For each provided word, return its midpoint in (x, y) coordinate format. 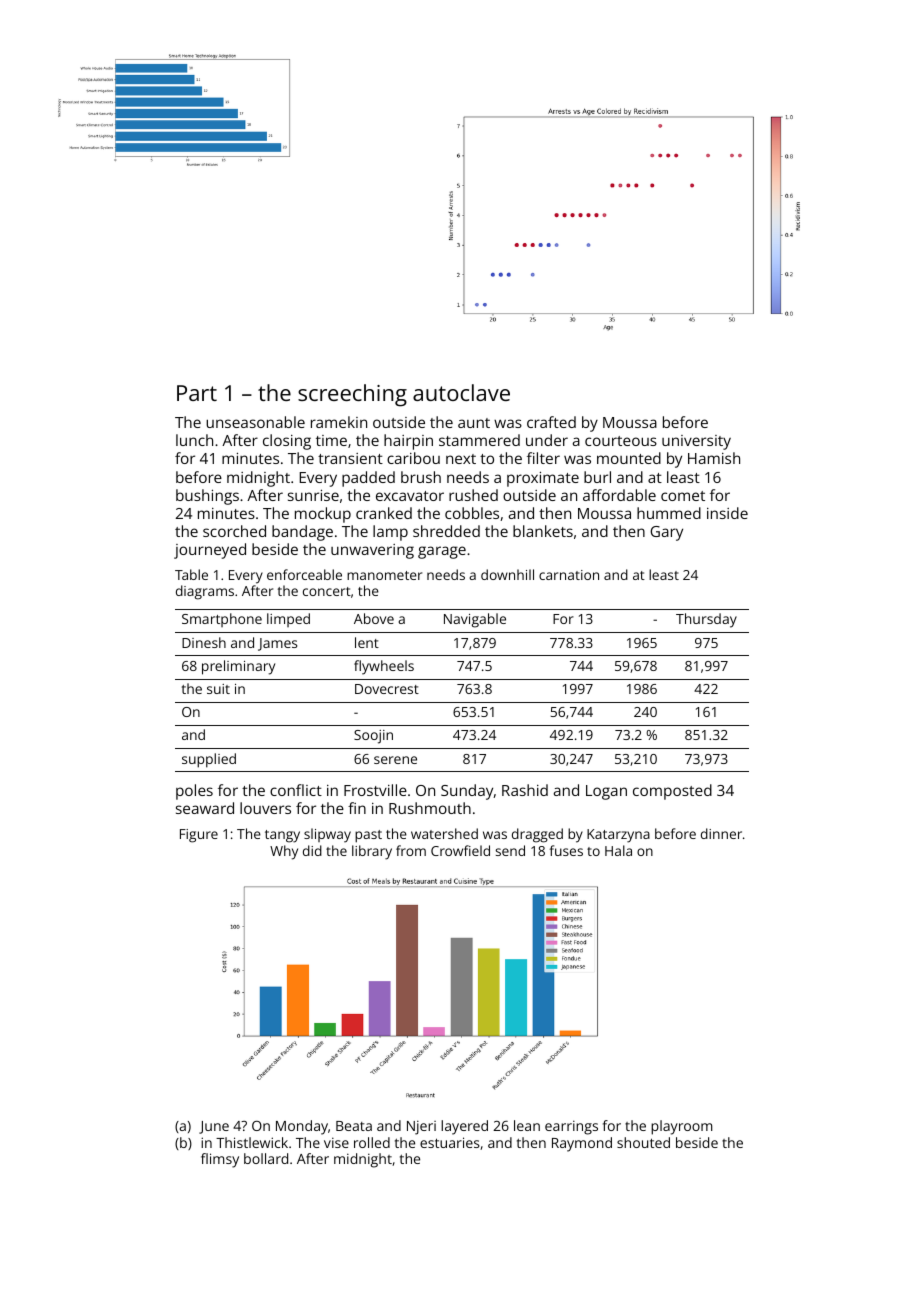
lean (527, 1125)
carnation (569, 575)
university (696, 442)
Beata (354, 1126)
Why (284, 852)
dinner (721, 833)
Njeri (421, 1127)
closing (287, 442)
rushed (473, 495)
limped (288, 620)
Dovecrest (387, 689)
